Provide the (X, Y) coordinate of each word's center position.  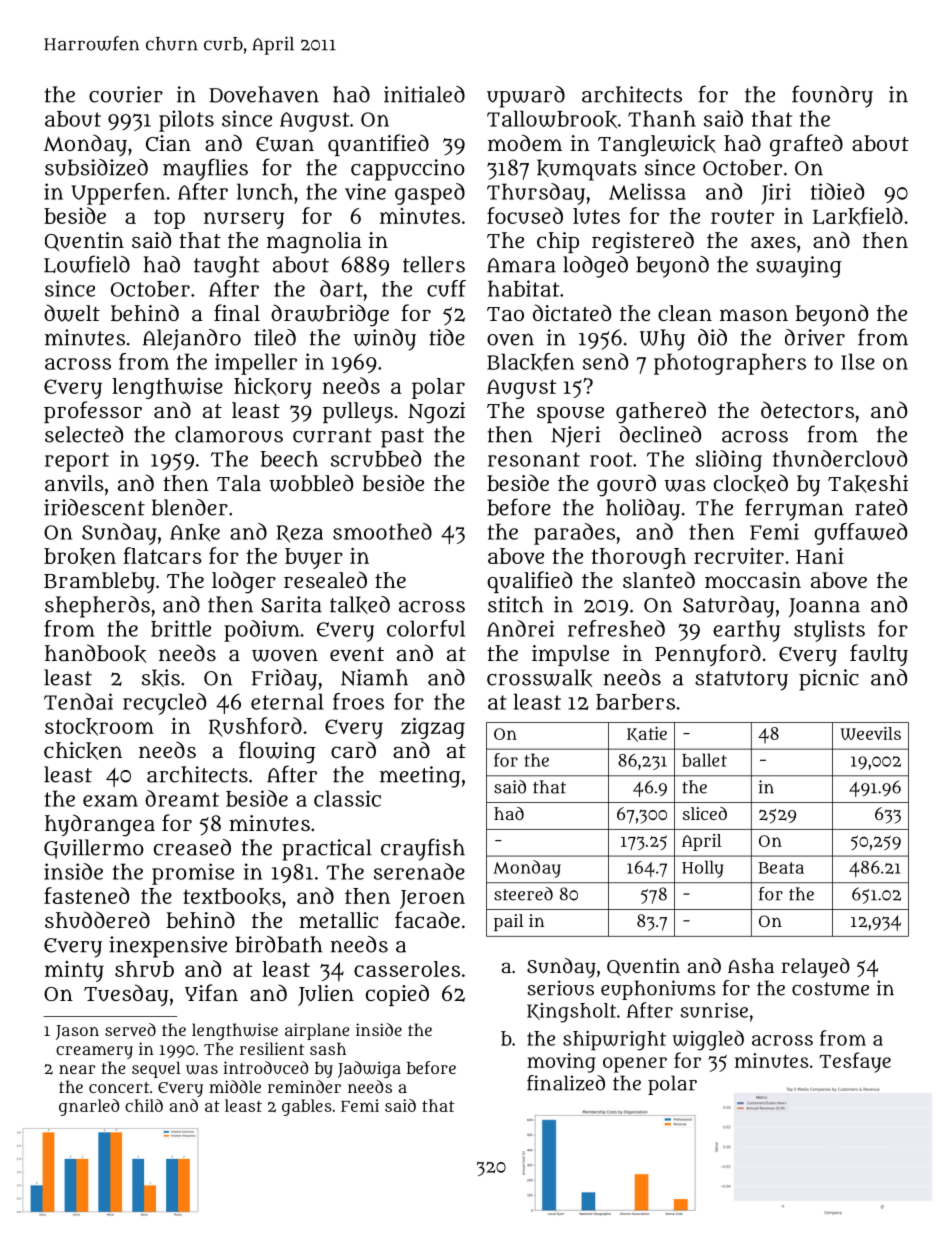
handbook (95, 653)
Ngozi (436, 413)
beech (289, 459)
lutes (596, 216)
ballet (704, 760)
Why (662, 340)
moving (561, 1063)
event (357, 654)
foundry (832, 96)
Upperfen (118, 194)
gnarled (89, 1107)
